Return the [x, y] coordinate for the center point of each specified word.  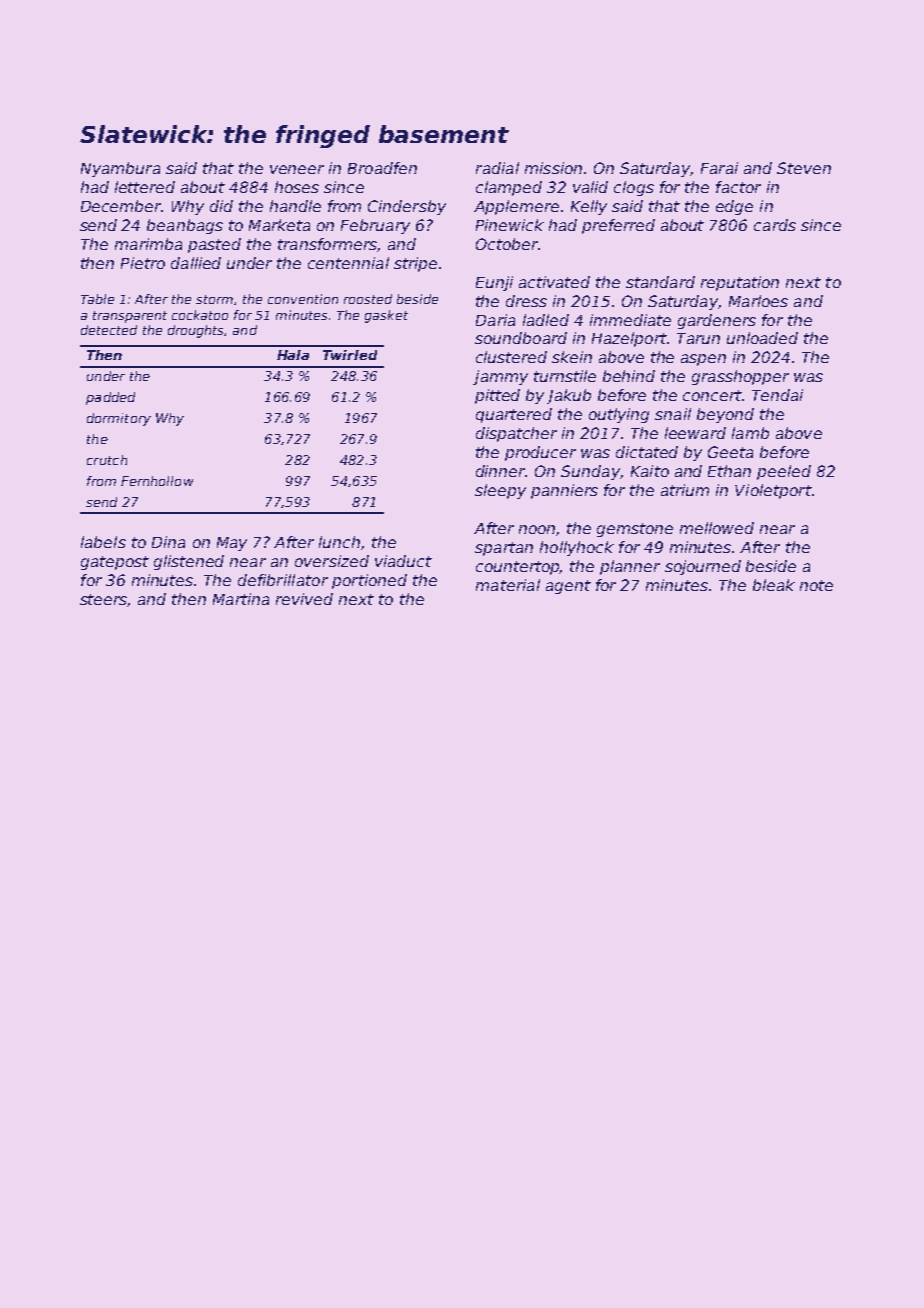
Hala [293, 355]
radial [497, 168]
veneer [297, 169]
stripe [415, 264]
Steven [804, 168]
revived [304, 599]
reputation [740, 283]
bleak [774, 585]
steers [104, 600]
